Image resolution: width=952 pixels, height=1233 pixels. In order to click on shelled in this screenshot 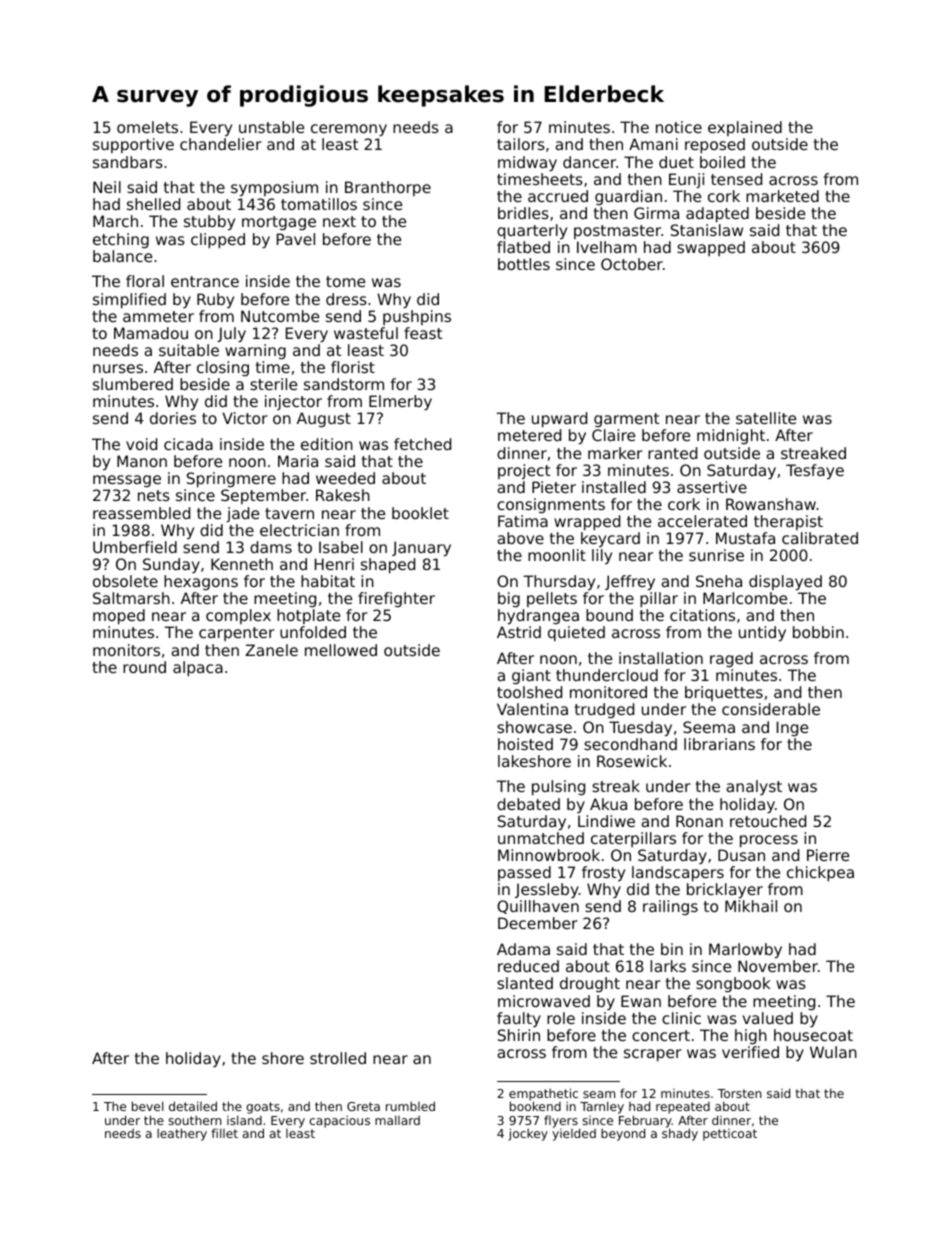, I will do `click(153, 204)`.
